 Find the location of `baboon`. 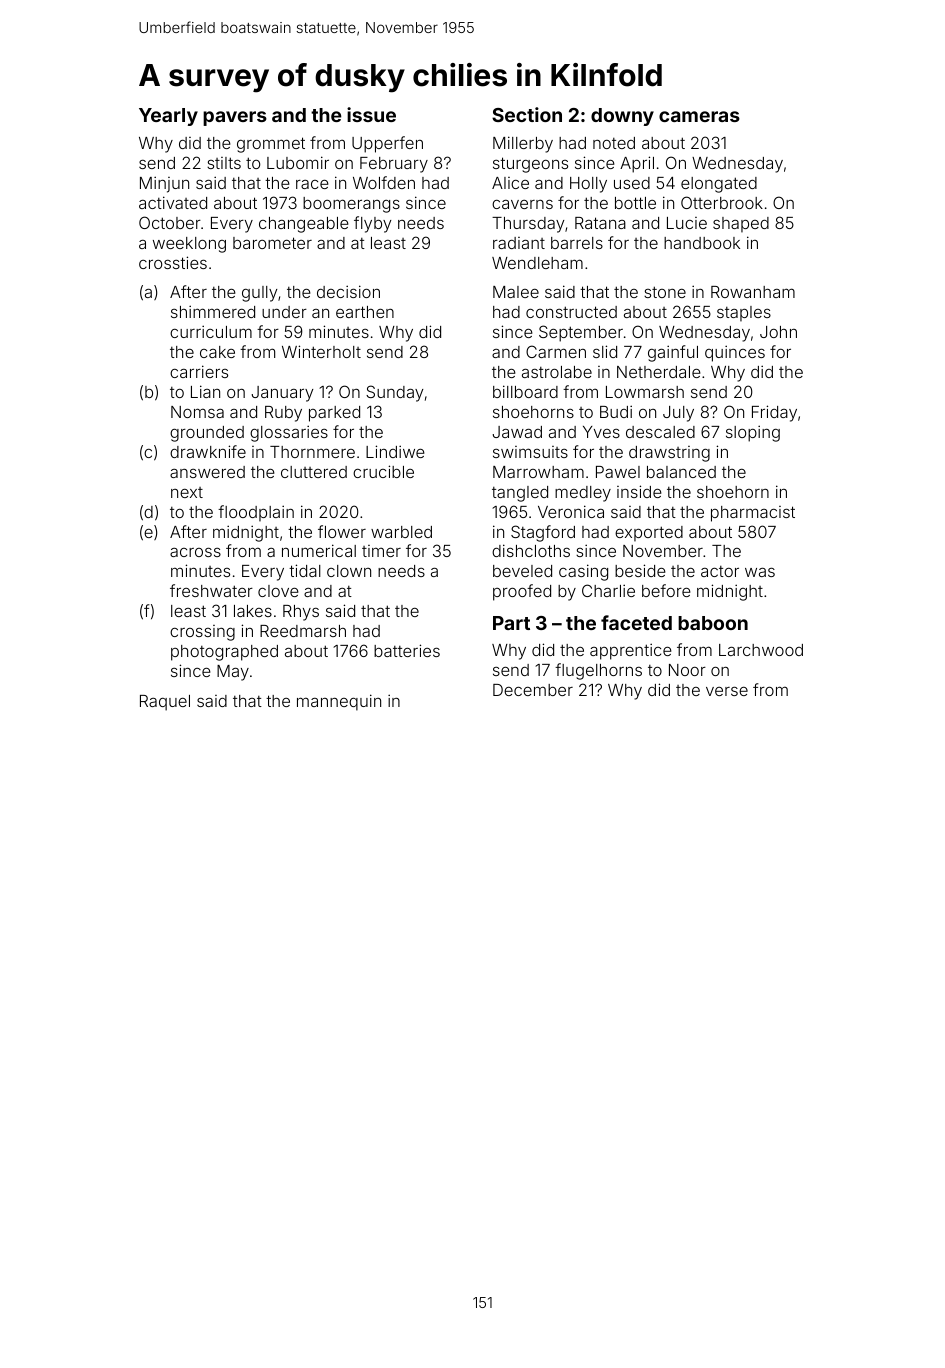

baboon is located at coordinates (713, 623).
